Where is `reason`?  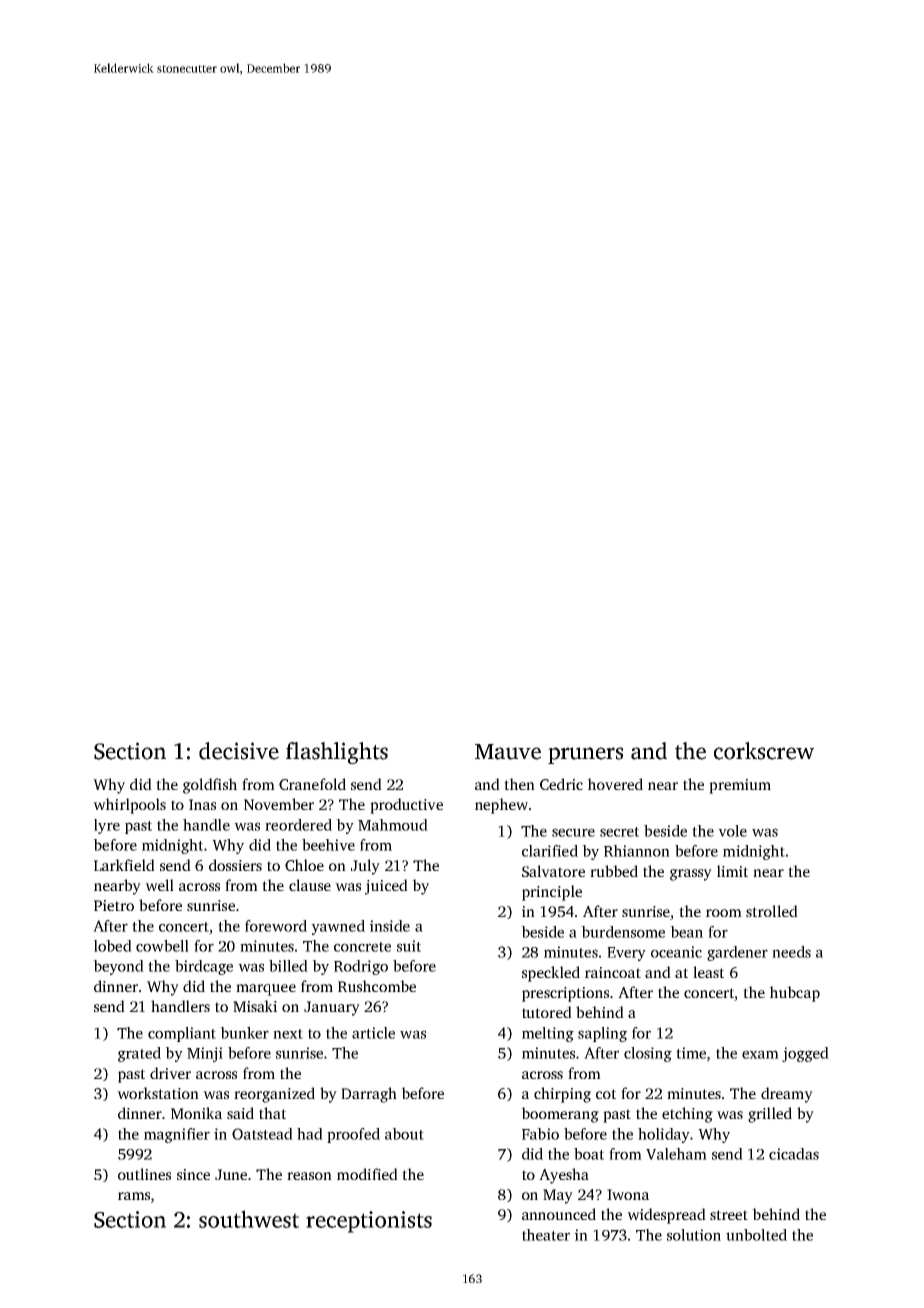
reason is located at coordinates (309, 1176).
